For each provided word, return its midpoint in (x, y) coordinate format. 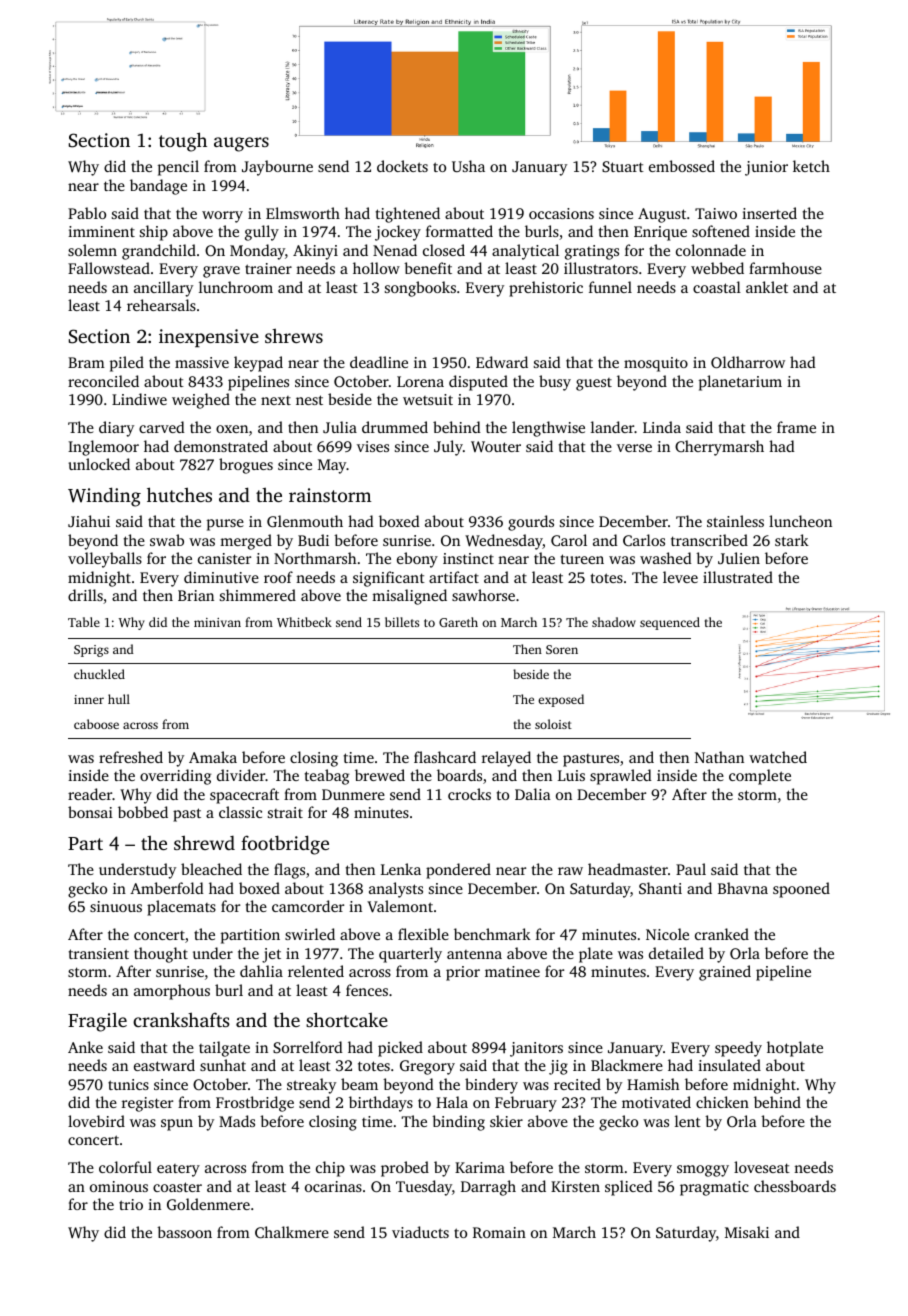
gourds (531, 523)
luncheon (800, 521)
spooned (801, 890)
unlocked (99, 464)
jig (558, 1067)
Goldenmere (208, 1204)
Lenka (401, 869)
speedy (738, 1049)
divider (241, 775)
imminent (101, 231)
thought (161, 955)
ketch (811, 166)
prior (463, 973)
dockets (402, 166)
